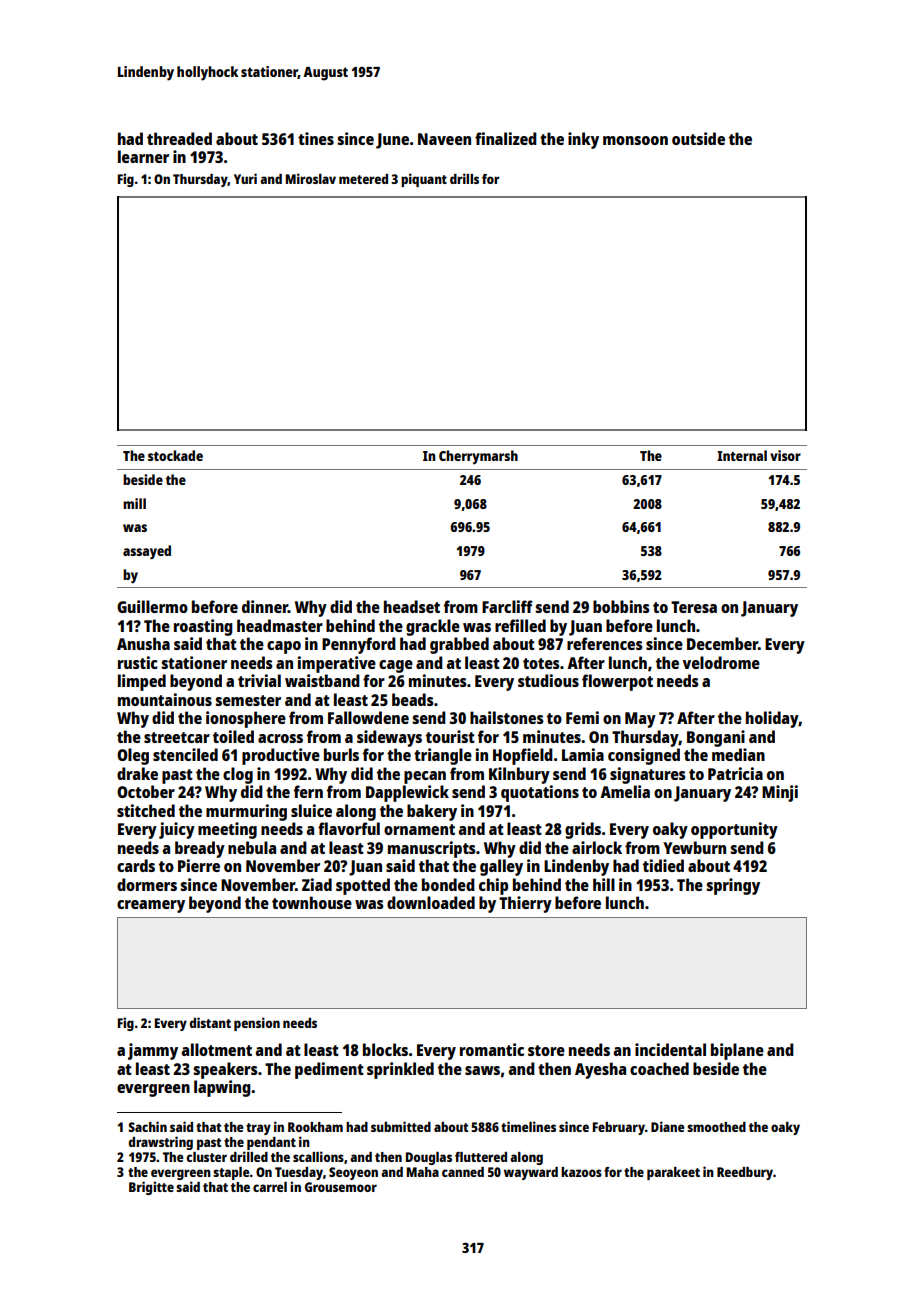  Describe the element at coordinates (179, 138) in the screenshot. I see `threaded` at that location.
